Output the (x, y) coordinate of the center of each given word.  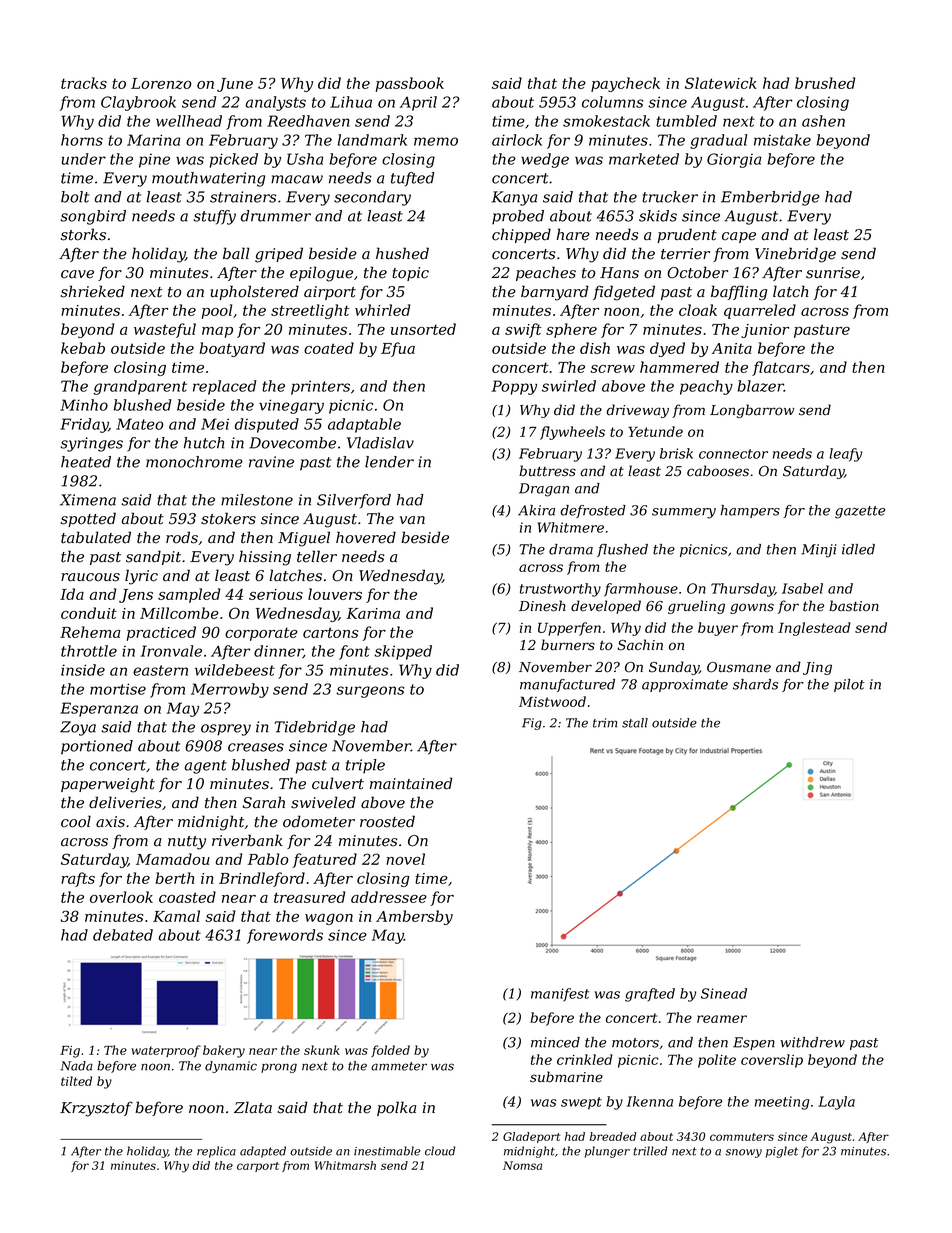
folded (390, 1051)
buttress (547, 471)
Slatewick (721, 83)
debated (123, 935)
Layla (836, 1103)
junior (765, 331)
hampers (750, 511)
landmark (372, 140)
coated (329, 348)
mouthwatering (208, 179)
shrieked (93, 291)
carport (258, 1167)
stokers (228, 518)
